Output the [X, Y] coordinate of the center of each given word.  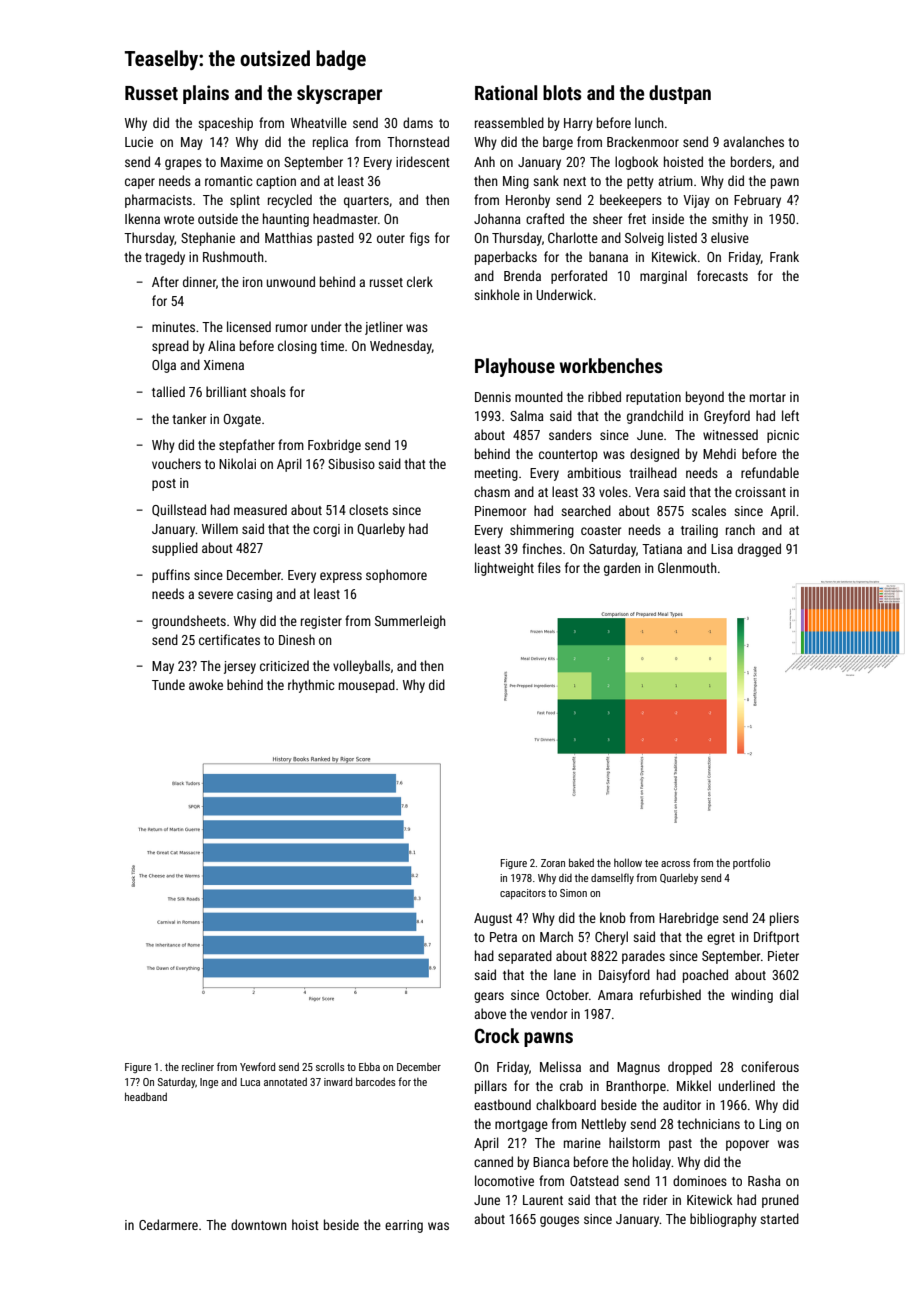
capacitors [523, 894]
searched [586, 510]
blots [562, 92]
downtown [259, 1224]
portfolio [751, 863]
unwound [291, 281]
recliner [198, 1066]
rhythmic [311, 686]
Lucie [139, 142]
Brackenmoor [643, 141]
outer [391, 238]
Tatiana [662, 549]
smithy [730, 220]
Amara [615, 995]
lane [565, 974]
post [164, 485]
